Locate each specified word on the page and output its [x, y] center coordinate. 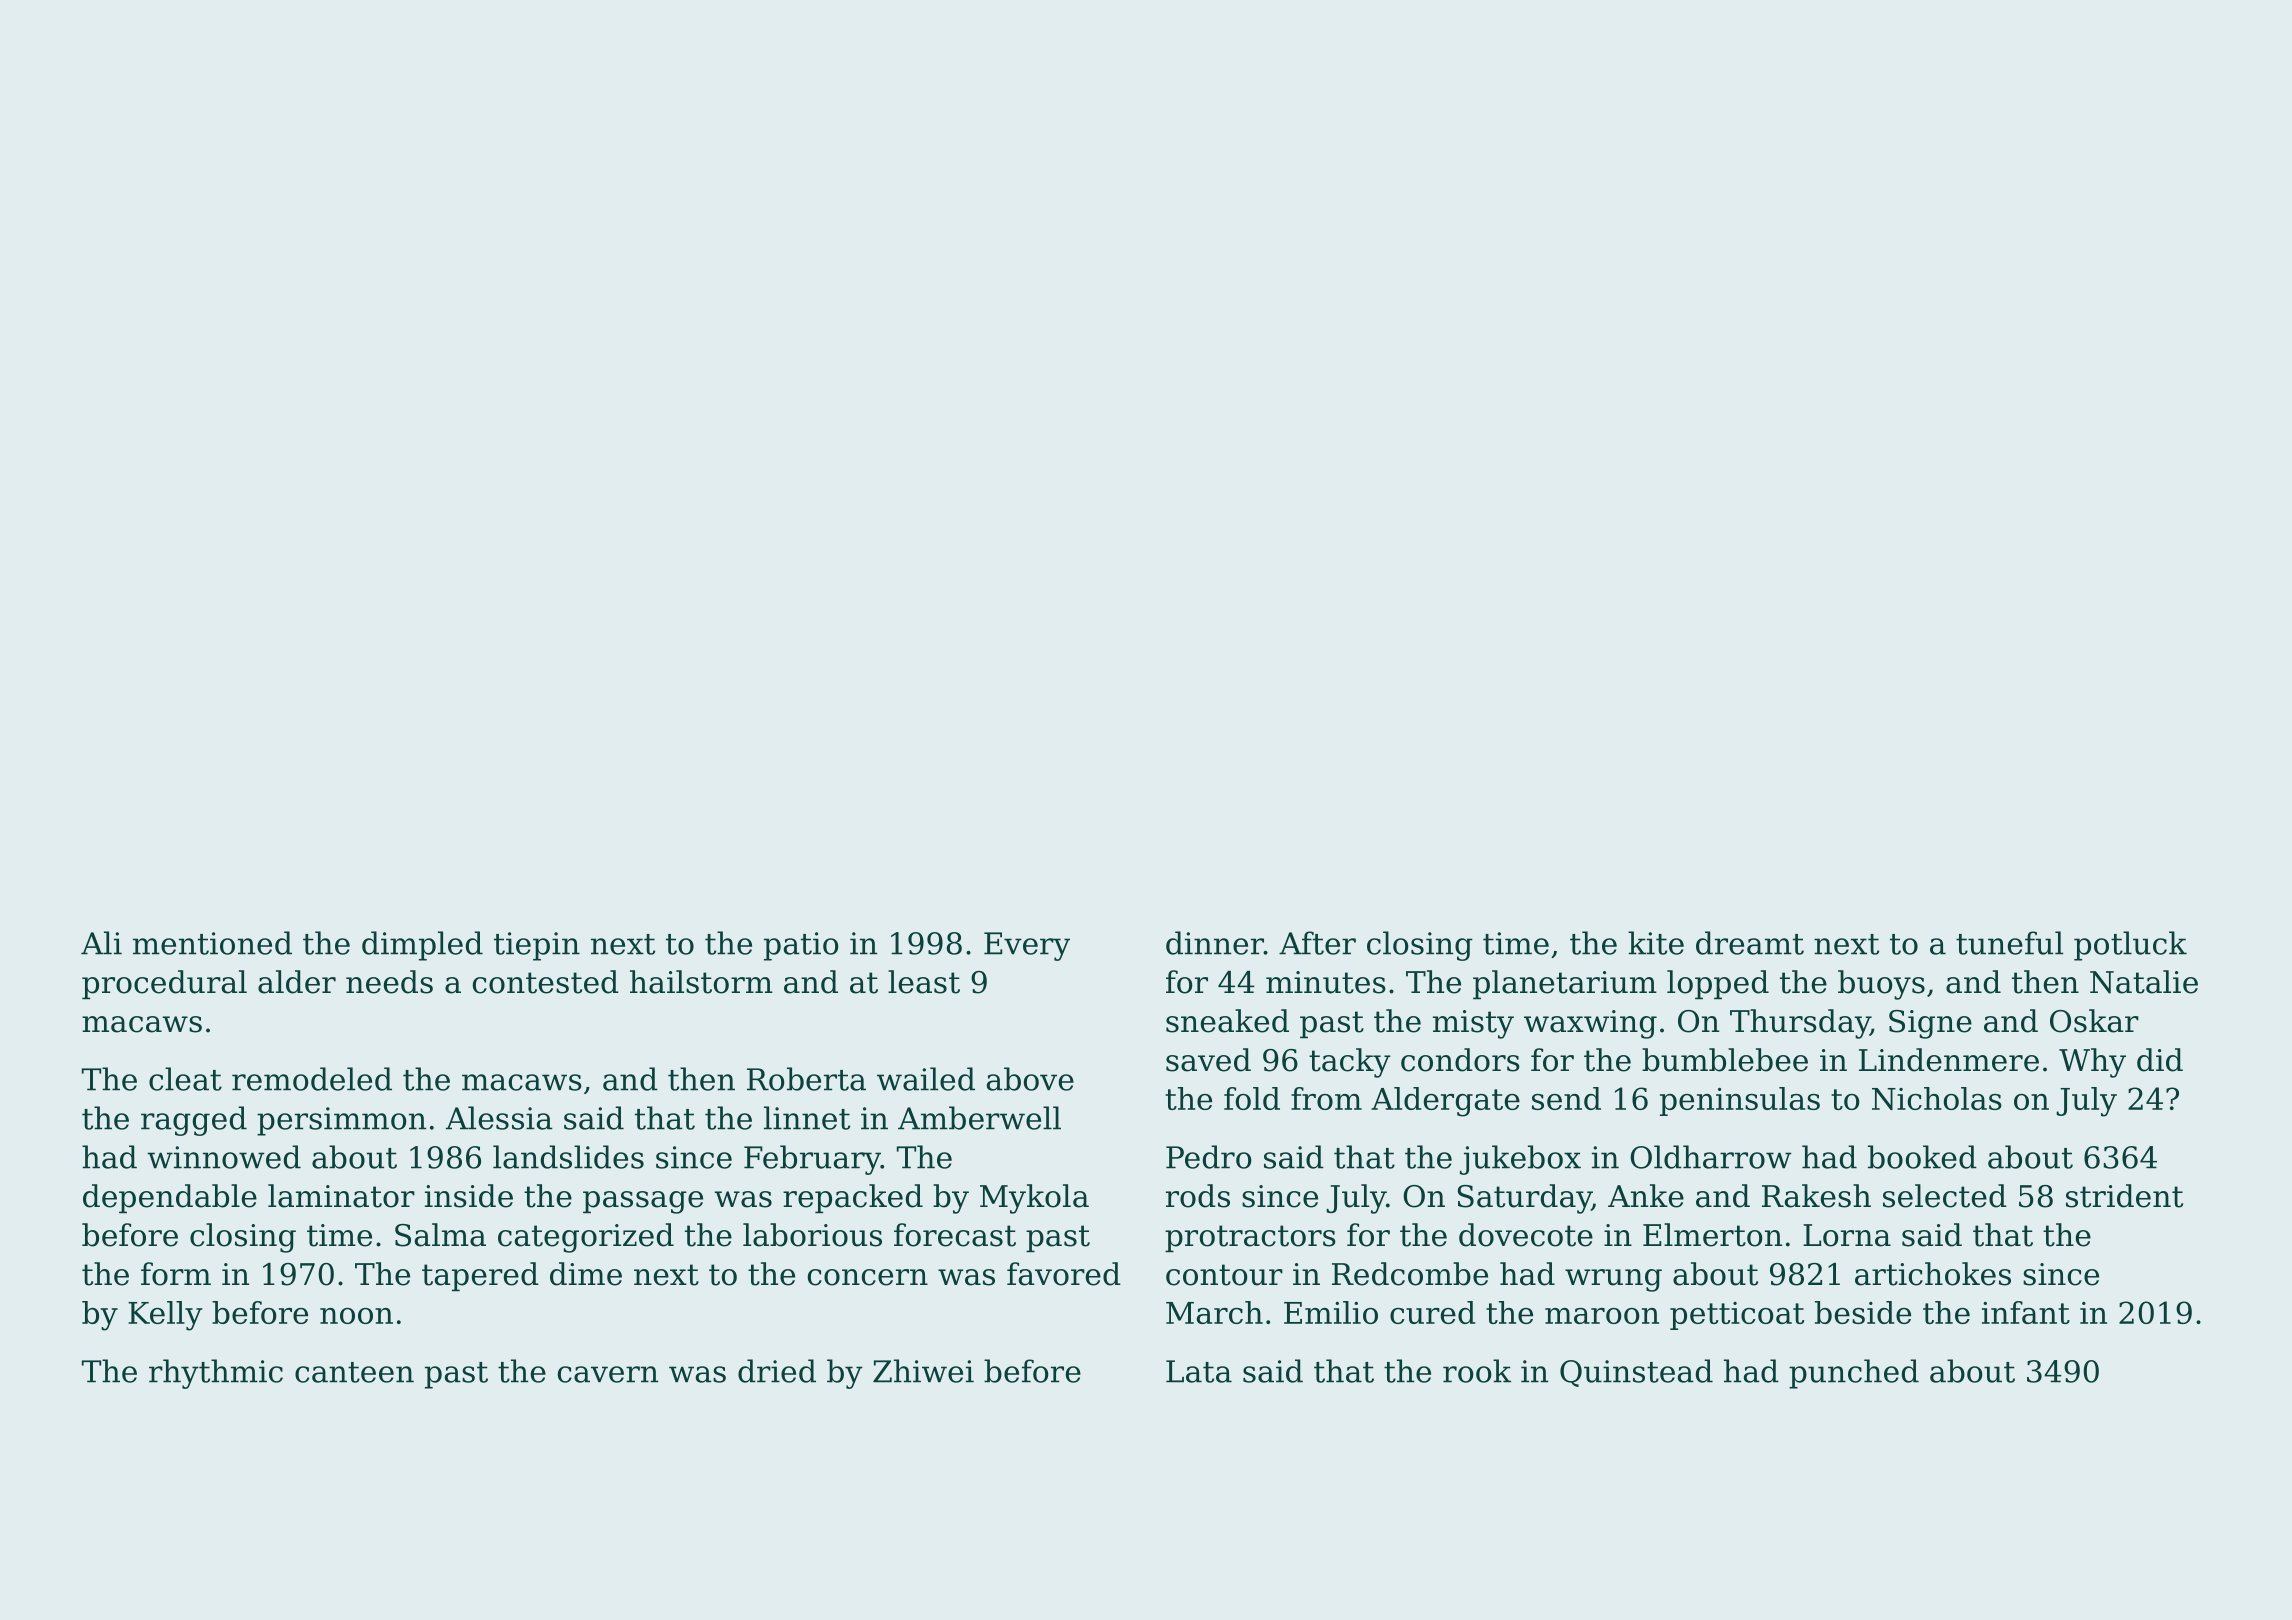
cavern [607, 1374]
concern [868, 1277]
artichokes [1933, 1274]
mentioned [212, 943]
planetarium [1565, 984]
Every [1027, 946]
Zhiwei [923, 1371]
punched [1854, 1374]
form [176, 1274]
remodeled [312, 1079]
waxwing [1590, 1024]
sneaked [1227, 1021]
